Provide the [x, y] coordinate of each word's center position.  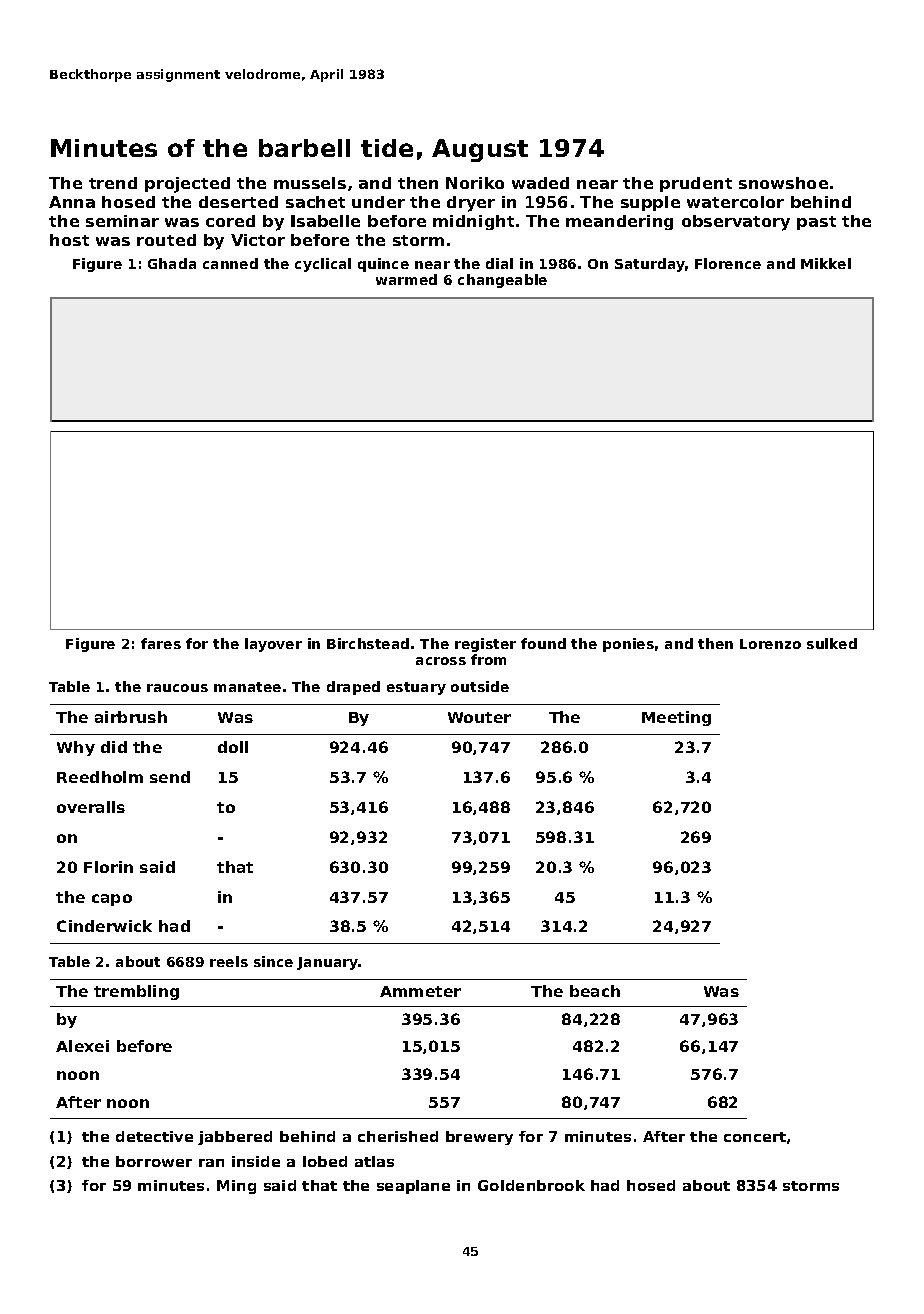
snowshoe [783, 183]
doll [233, 747]
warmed [406, 279]
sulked [832, 643]
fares [161, 643]
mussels [310, 183]
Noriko [475, 183]
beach [595, 991]
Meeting [676, 718]
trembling [136, 992]
